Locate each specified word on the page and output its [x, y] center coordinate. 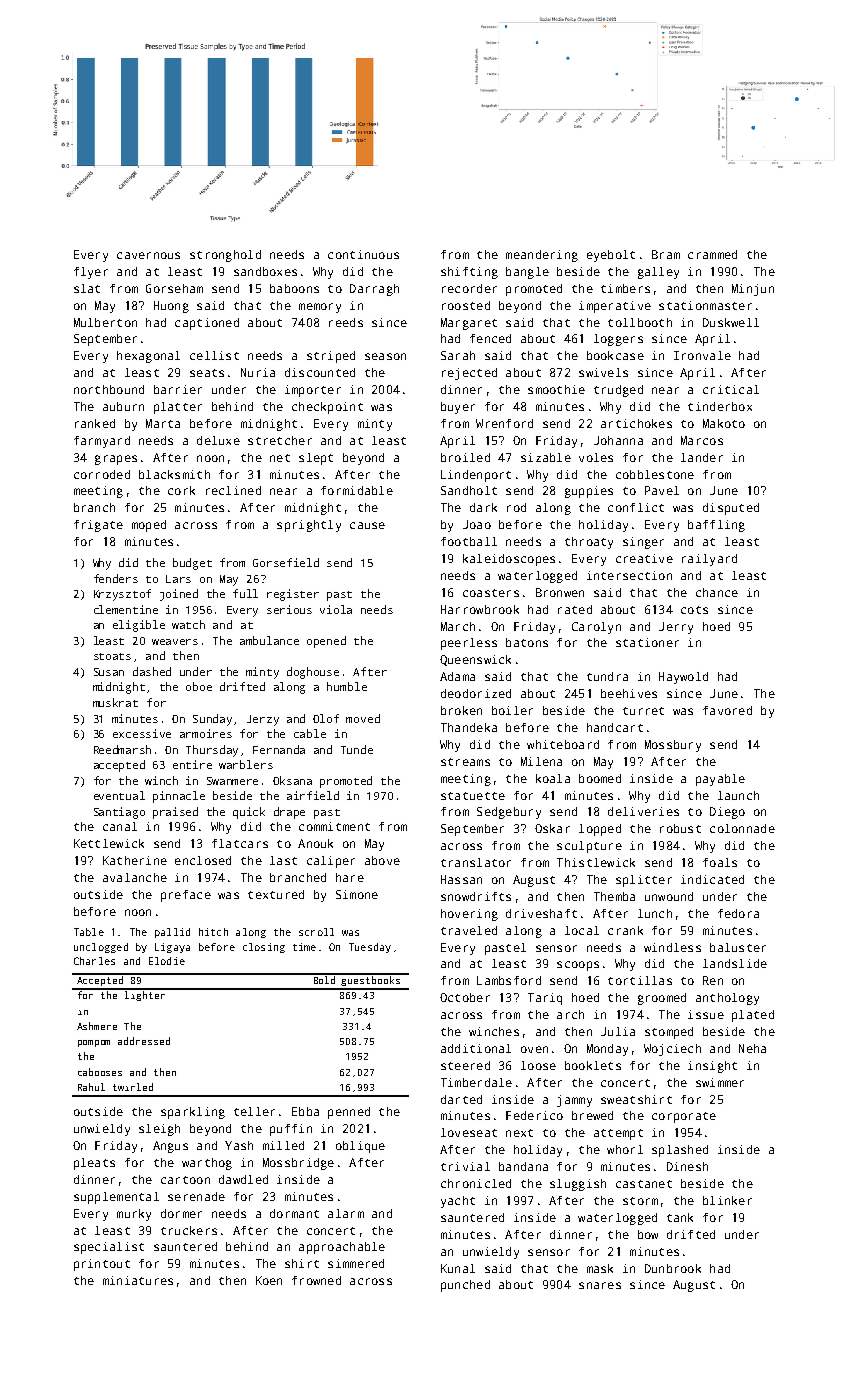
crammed [712, 254]
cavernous [148, 255]
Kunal [458, 1268]
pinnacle [179, 797]
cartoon [185, 1180]
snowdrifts [476, 896]
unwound [669, 896]
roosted [466, 305]
